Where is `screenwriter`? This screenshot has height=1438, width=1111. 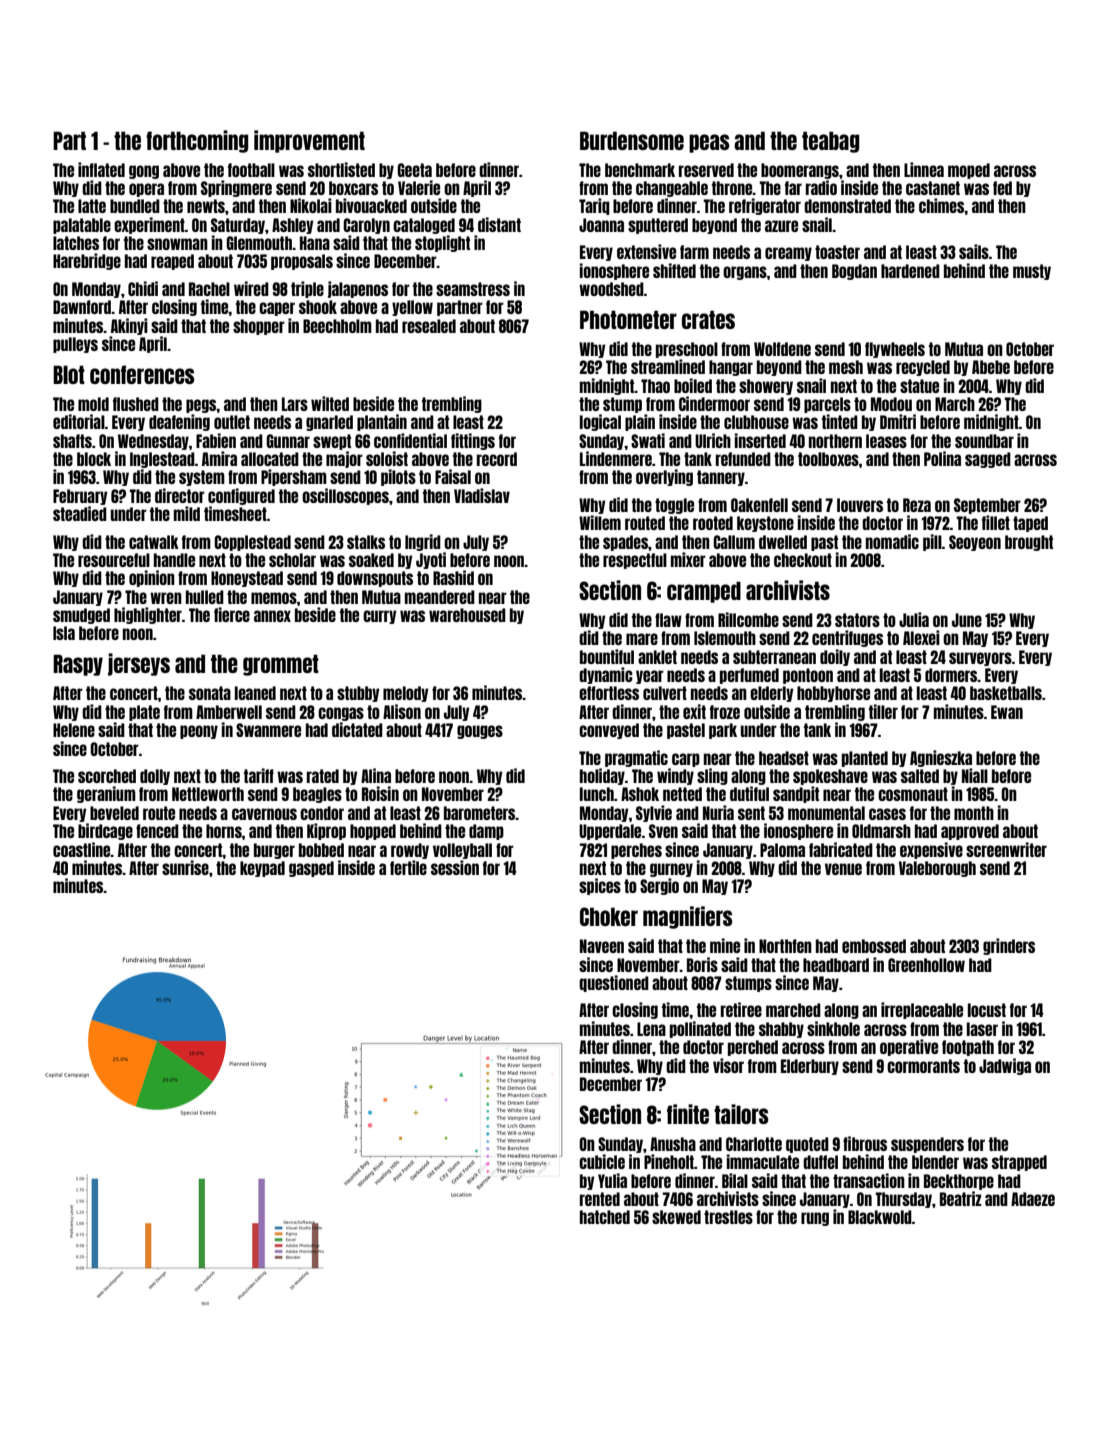
screenwriter is located at coordinates (1006, 849).
